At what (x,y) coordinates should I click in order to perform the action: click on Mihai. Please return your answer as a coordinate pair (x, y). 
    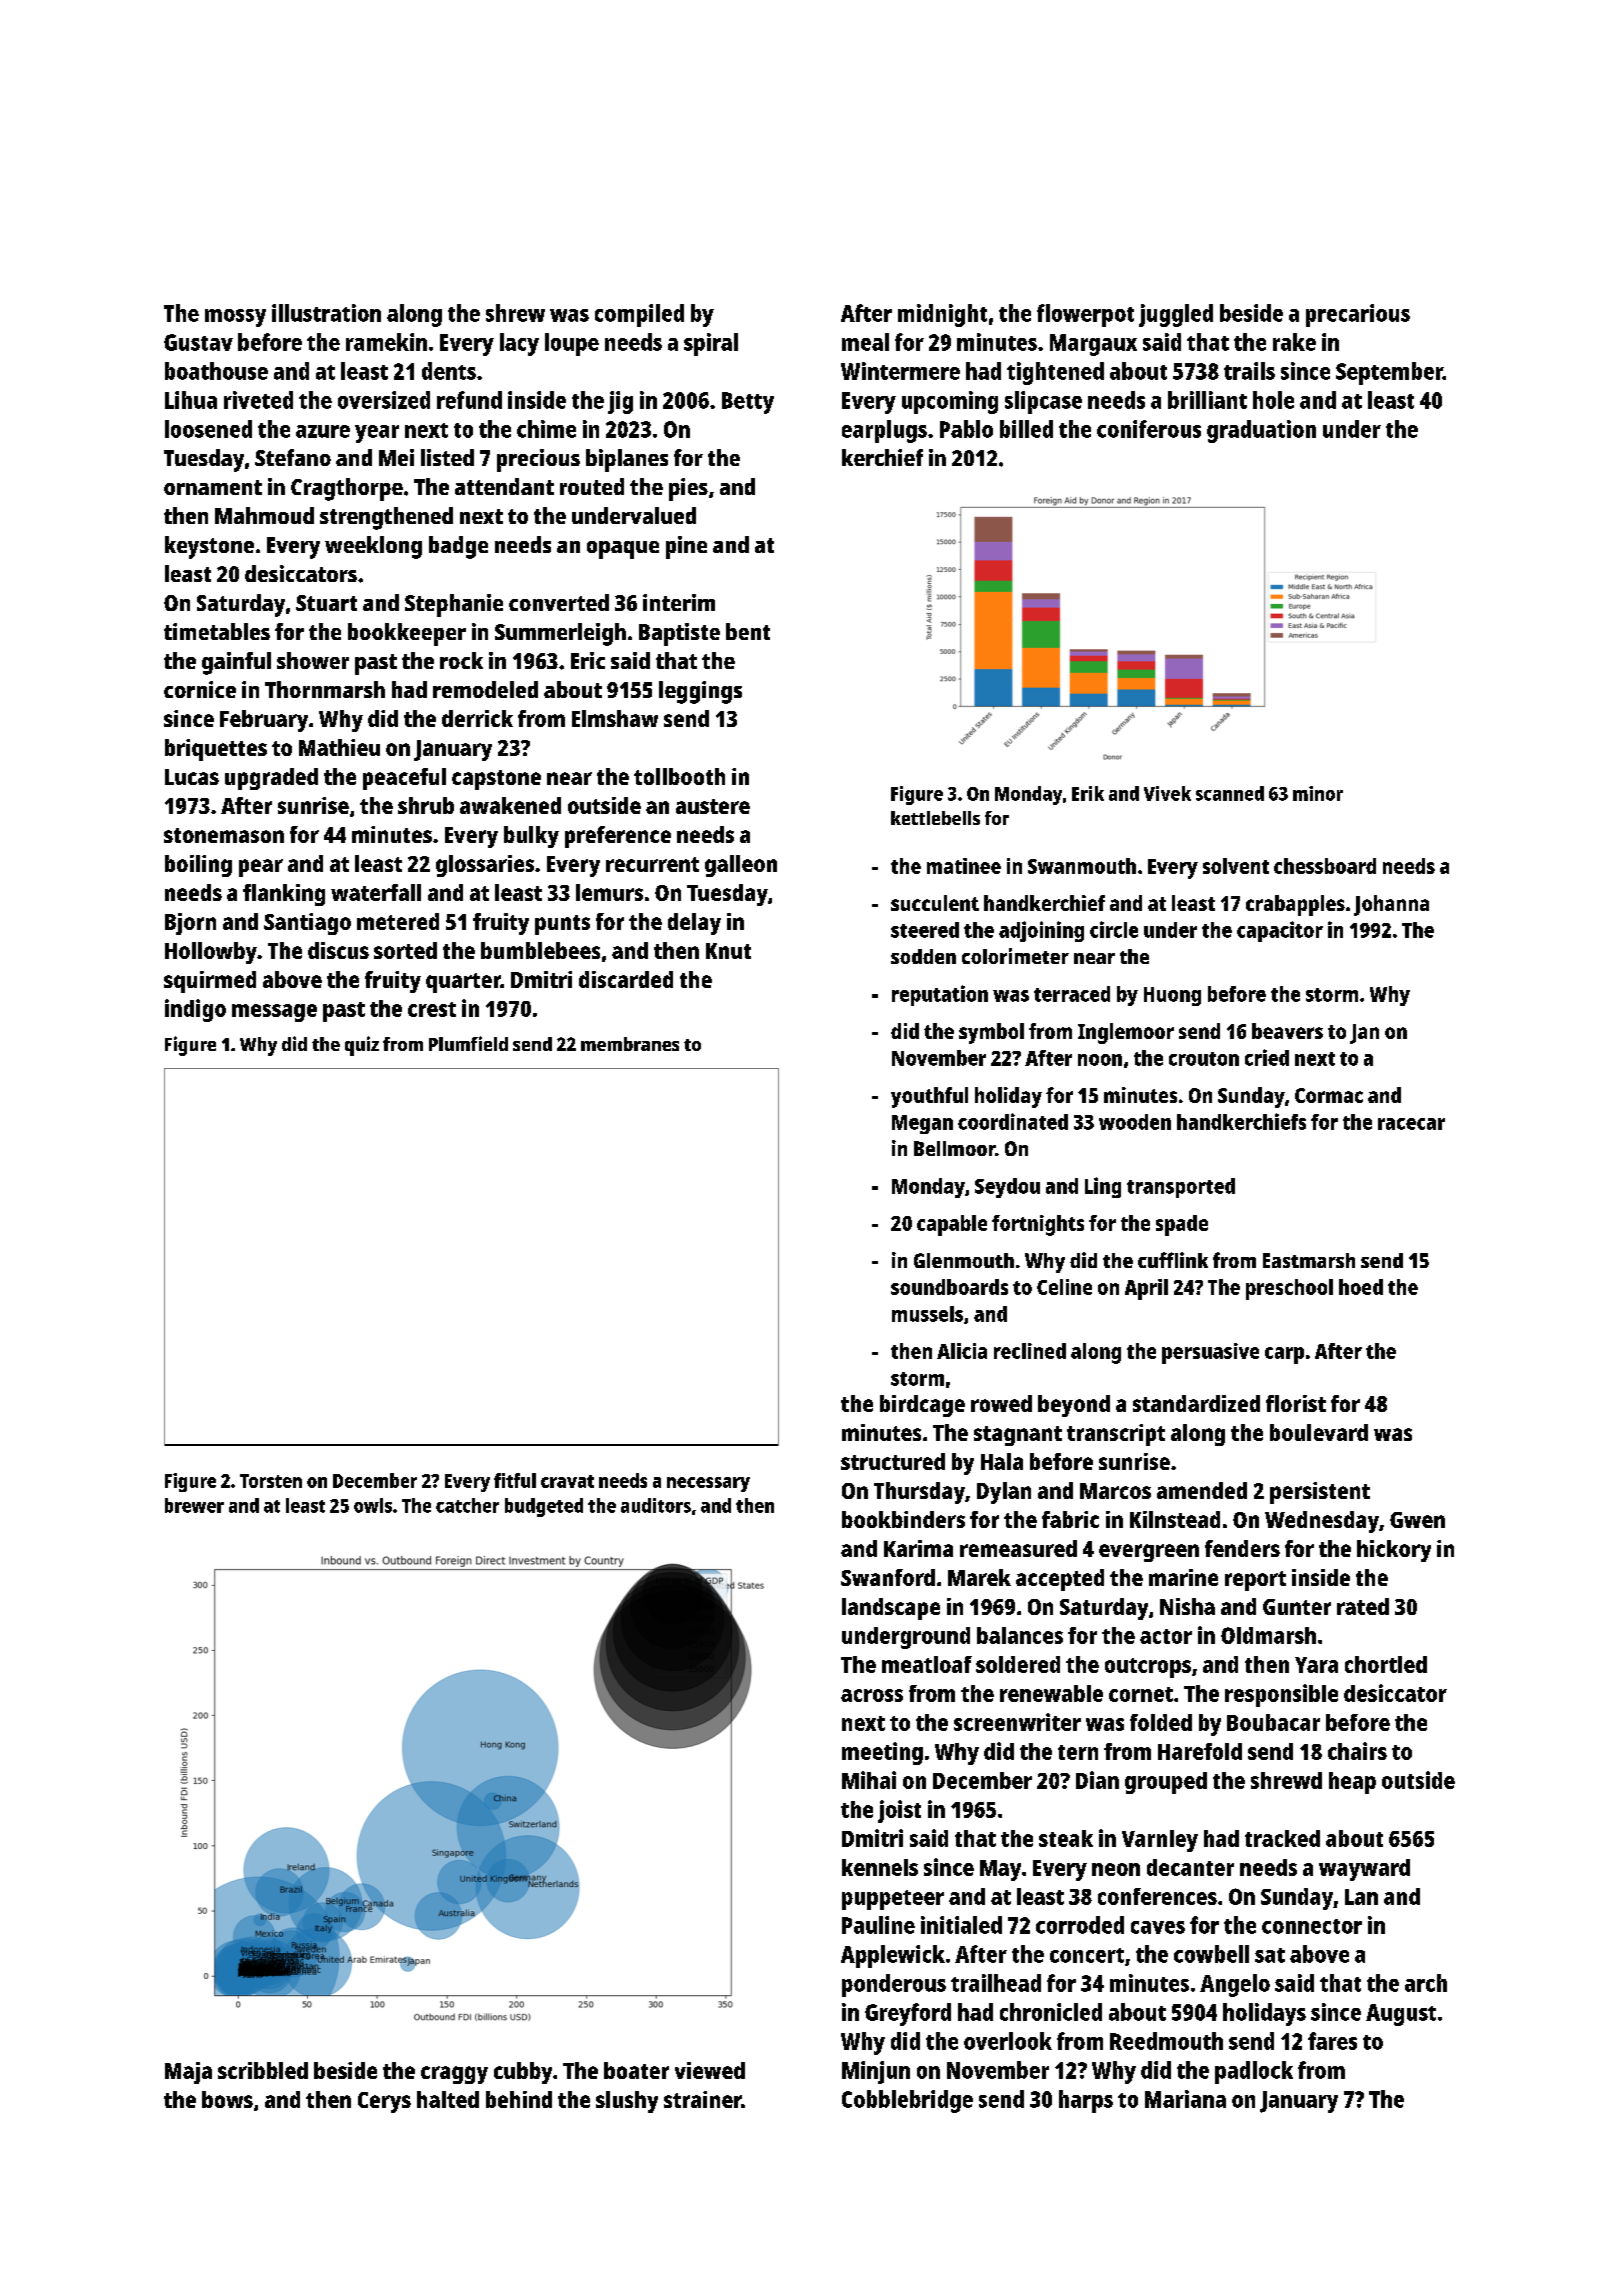
    Looking at the image, I should click on (869, 1780).
